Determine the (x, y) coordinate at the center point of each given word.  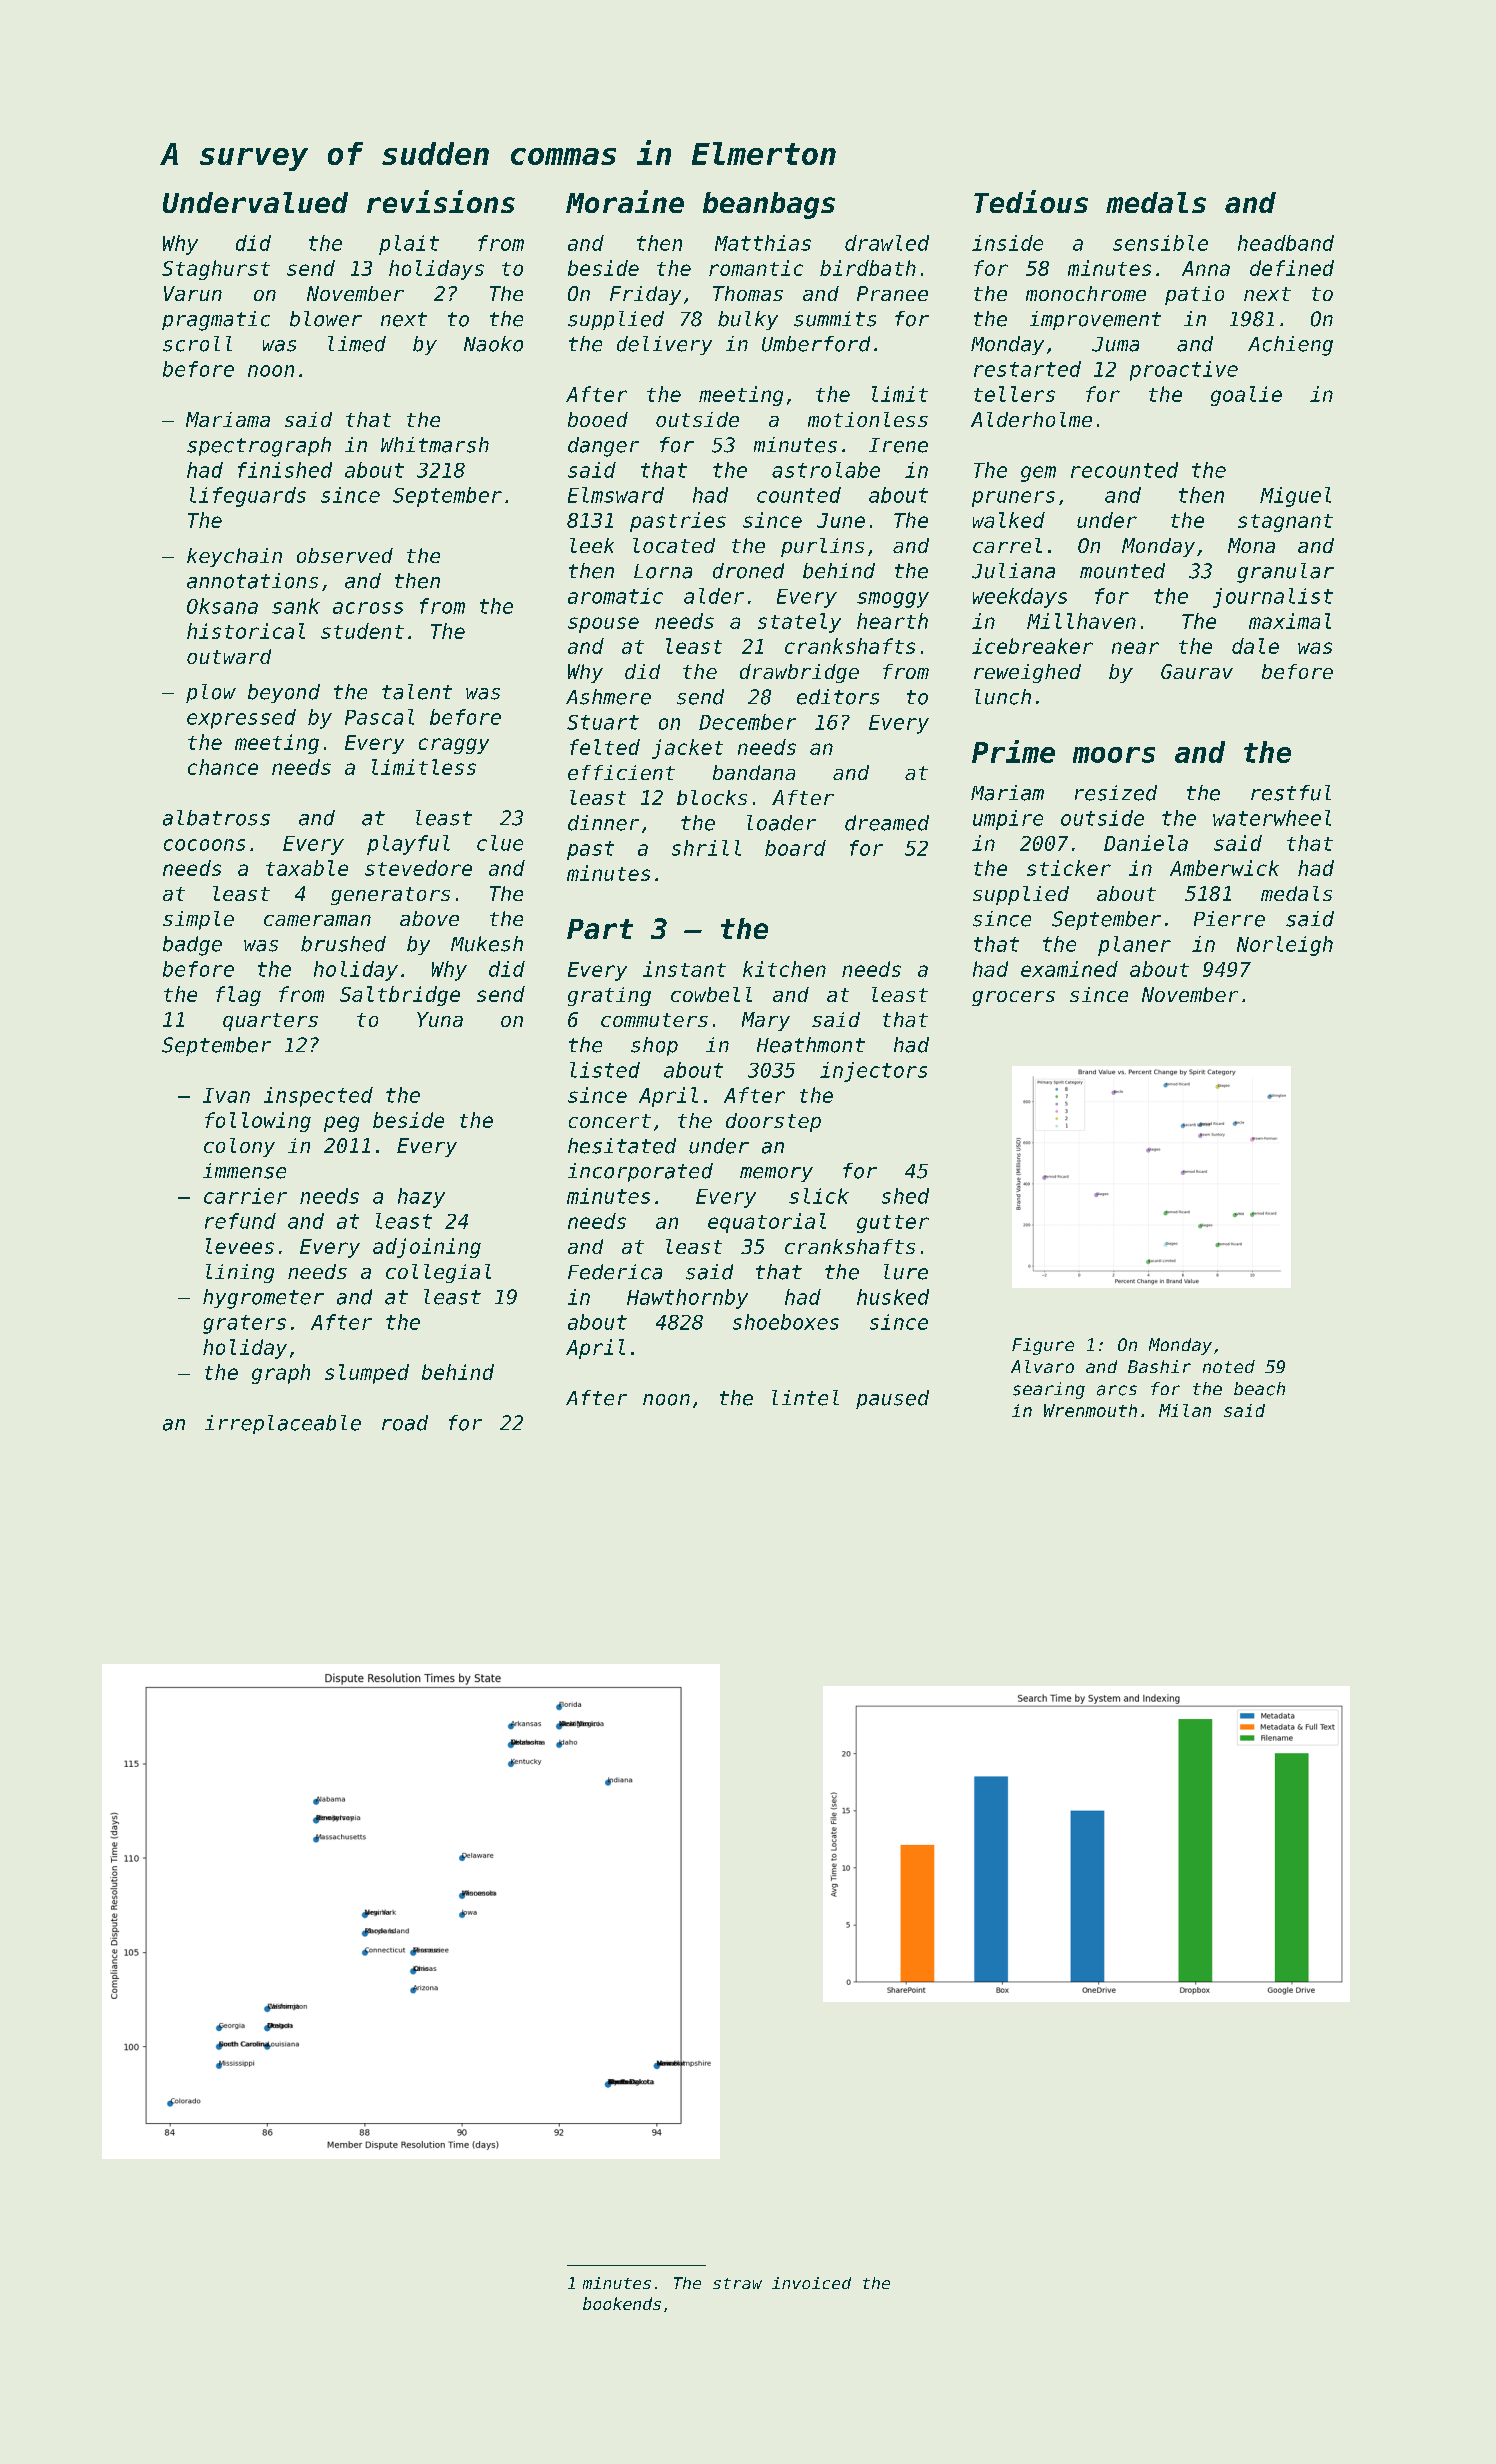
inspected (318, 1097)
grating (609, 996)
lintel (805, 1398)
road (405, 1423)
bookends (622, 2303)
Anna (1206, 268)
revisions (441, 201)
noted (1229, 1366)
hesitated (622, 1146)
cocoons (204, 845)
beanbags (769, 205)
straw (737, 2283)
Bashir (1159, 1366)
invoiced (811, 2283)
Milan (1185, 1410)
